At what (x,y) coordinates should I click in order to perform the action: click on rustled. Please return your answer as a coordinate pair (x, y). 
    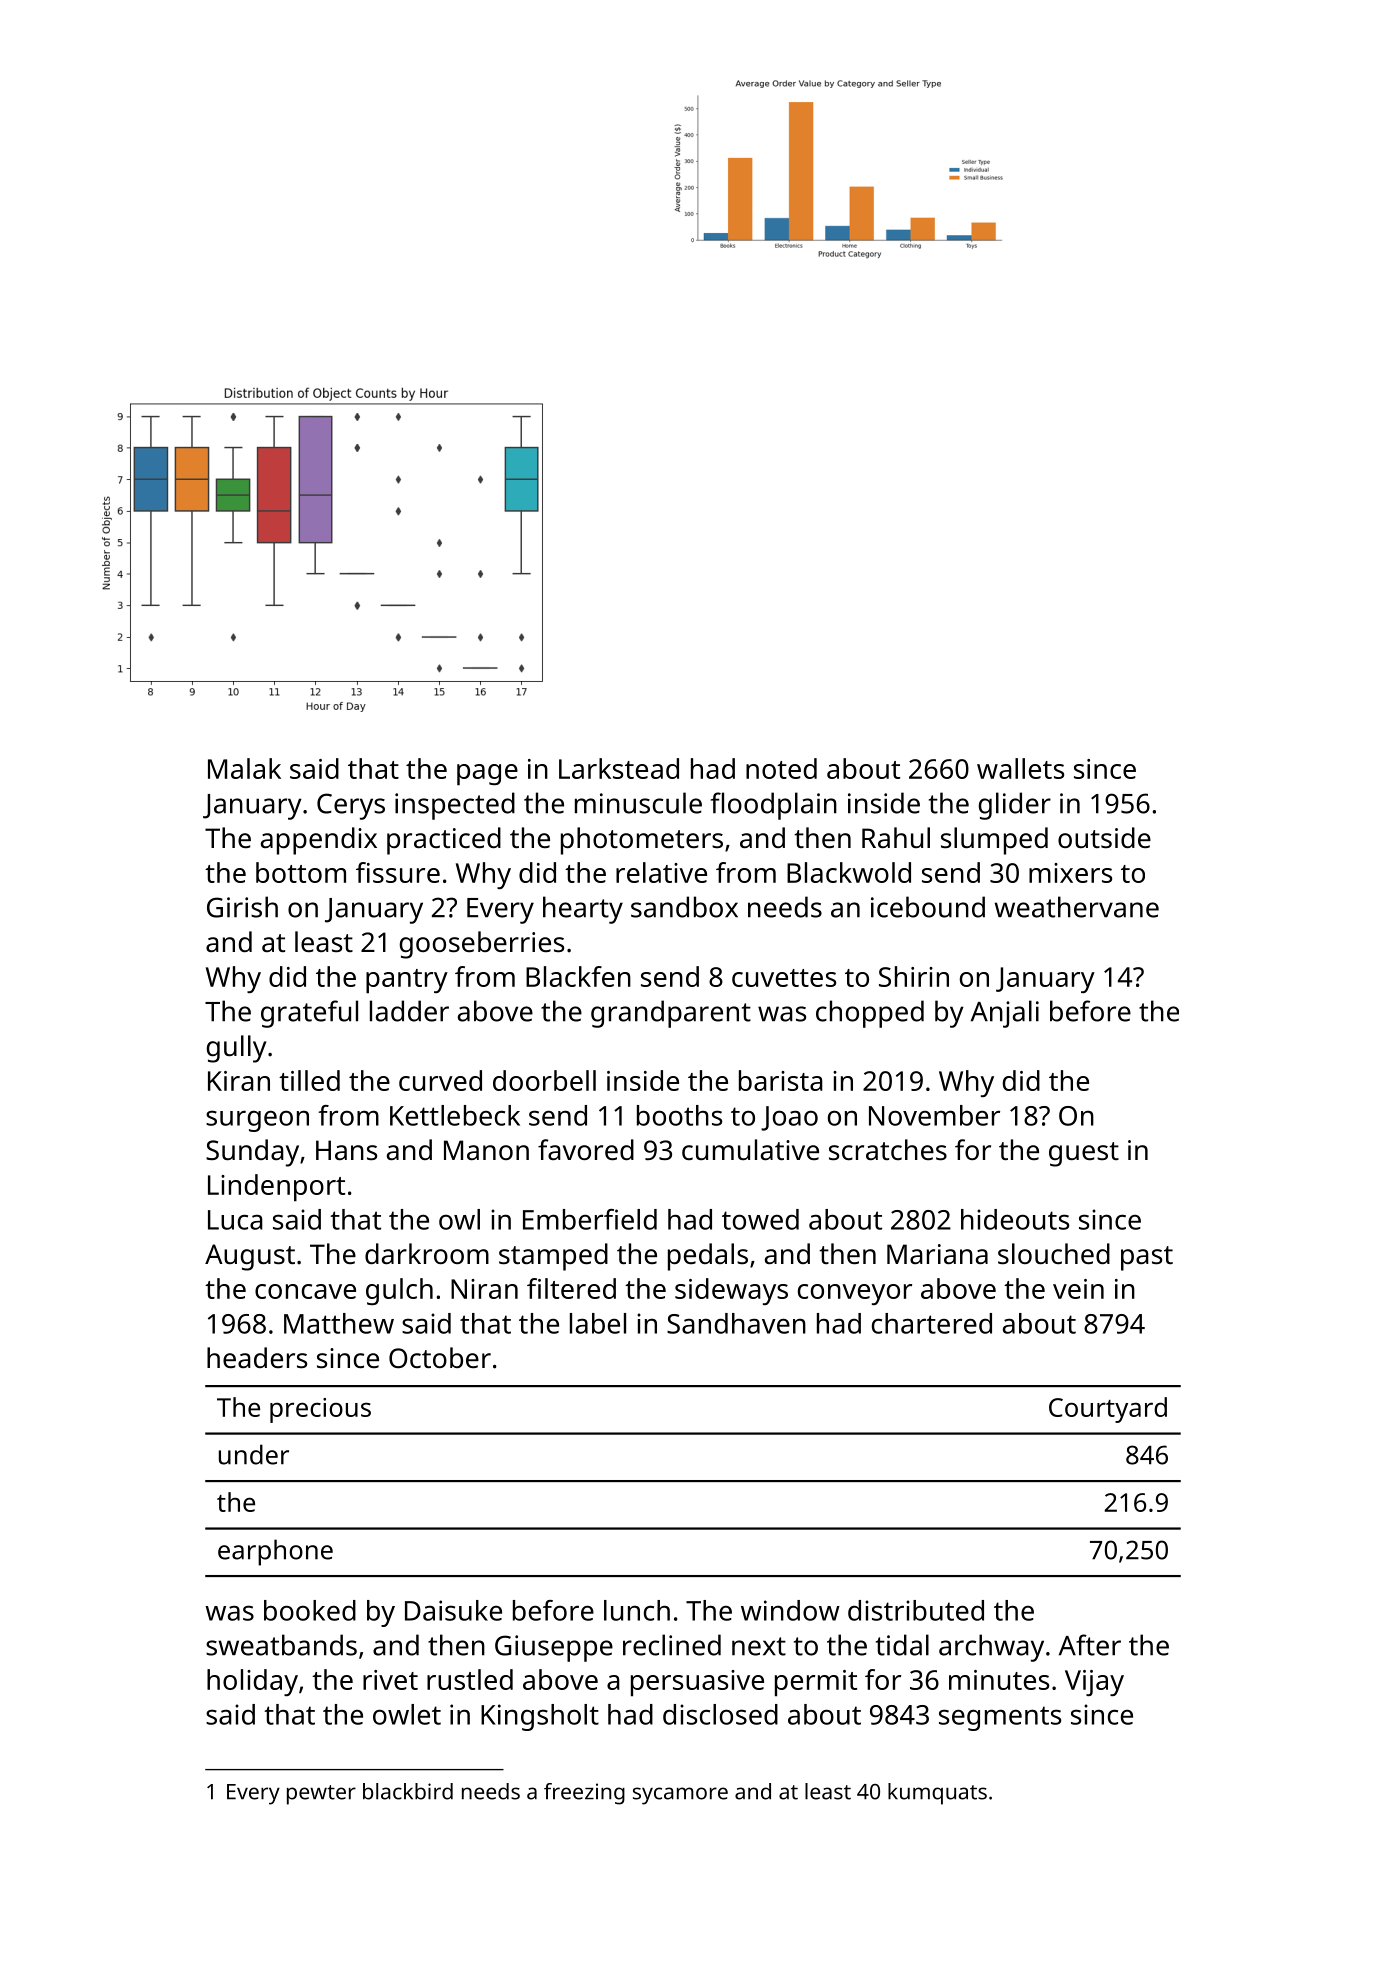
    Looking at the image, I should click on (470, 1679).
